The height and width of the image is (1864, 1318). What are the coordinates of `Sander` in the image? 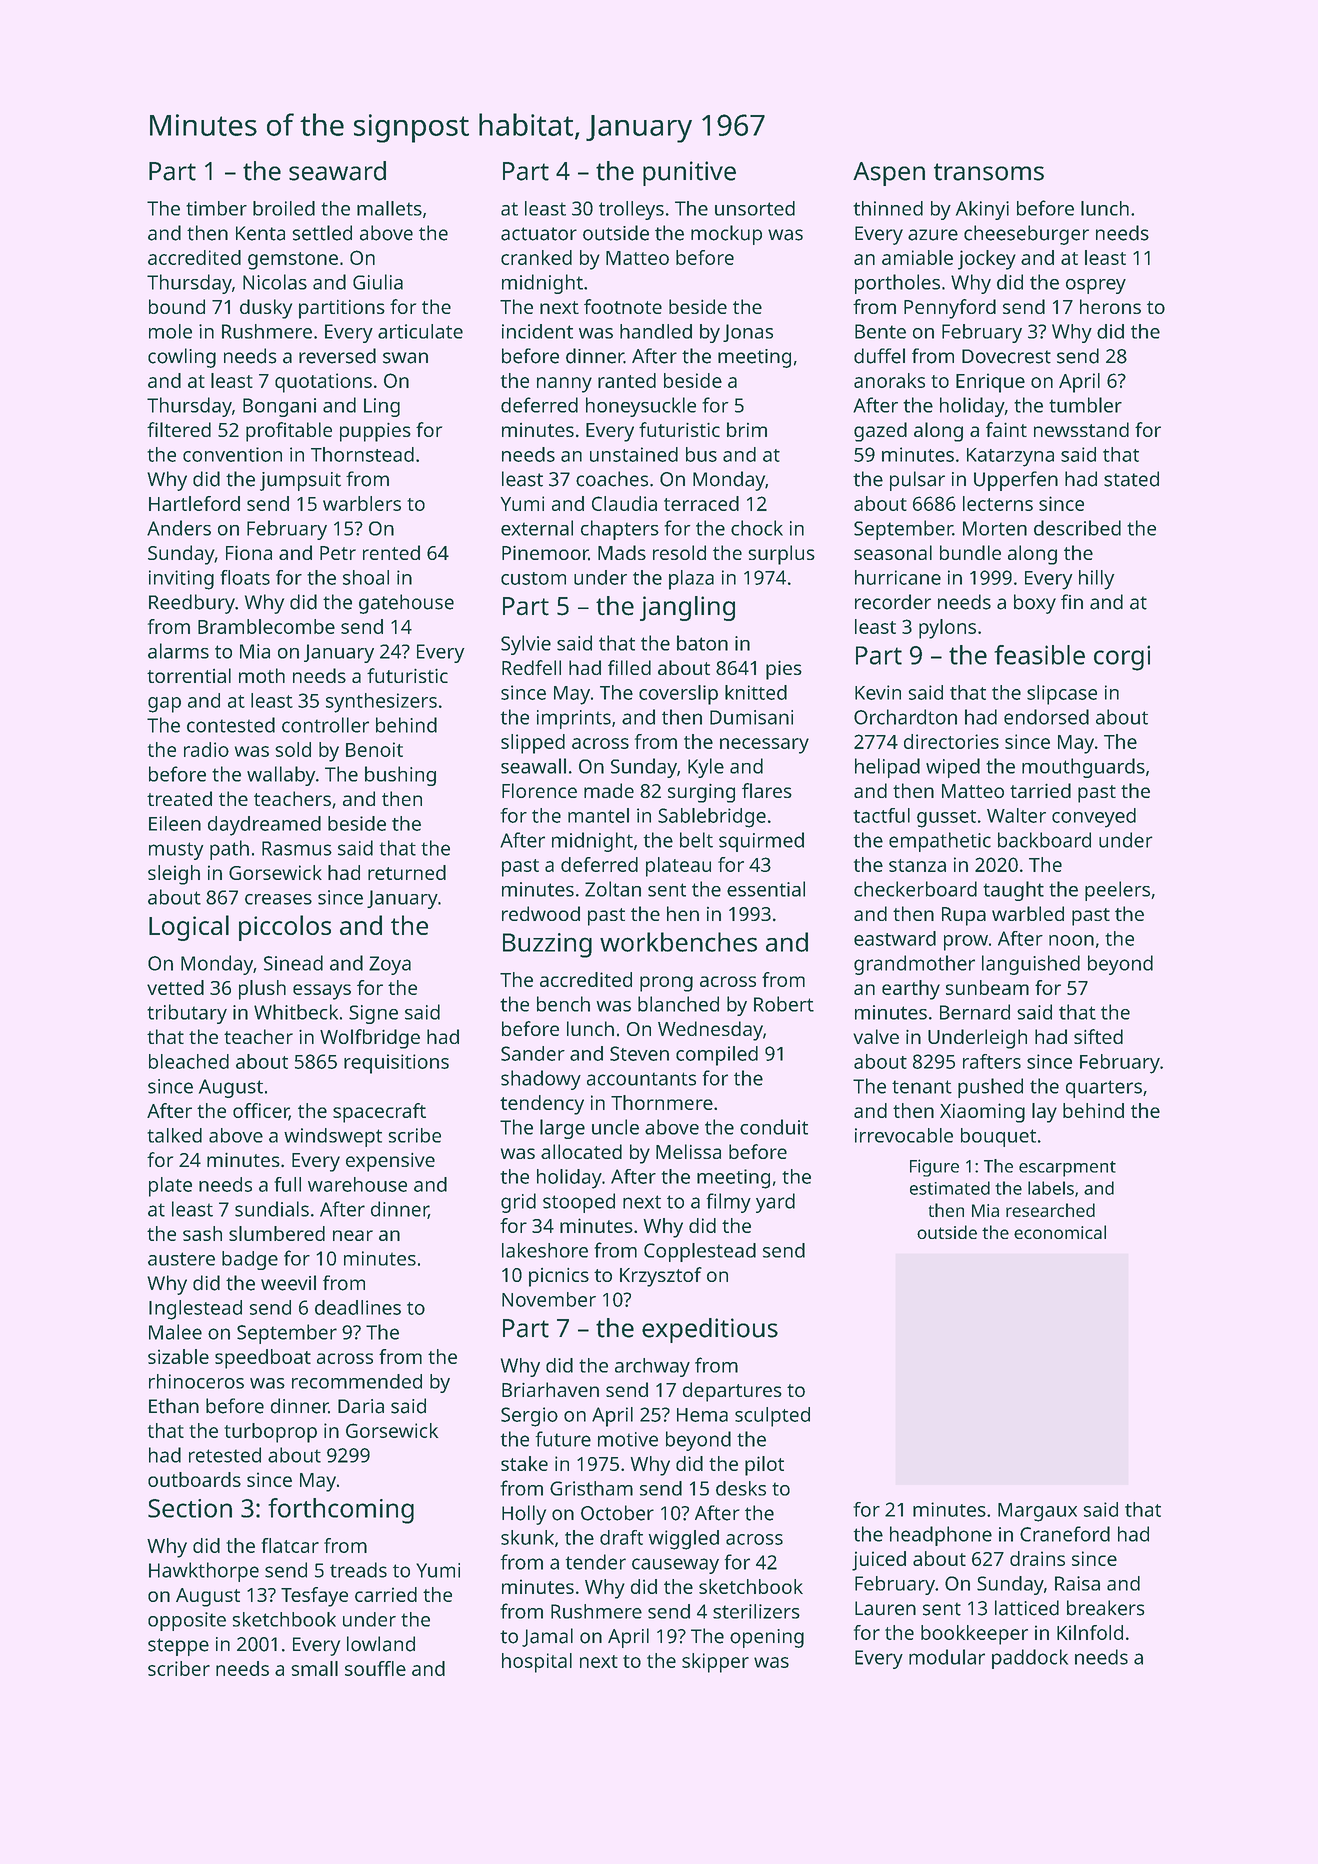 It's located at (533, 1053).
